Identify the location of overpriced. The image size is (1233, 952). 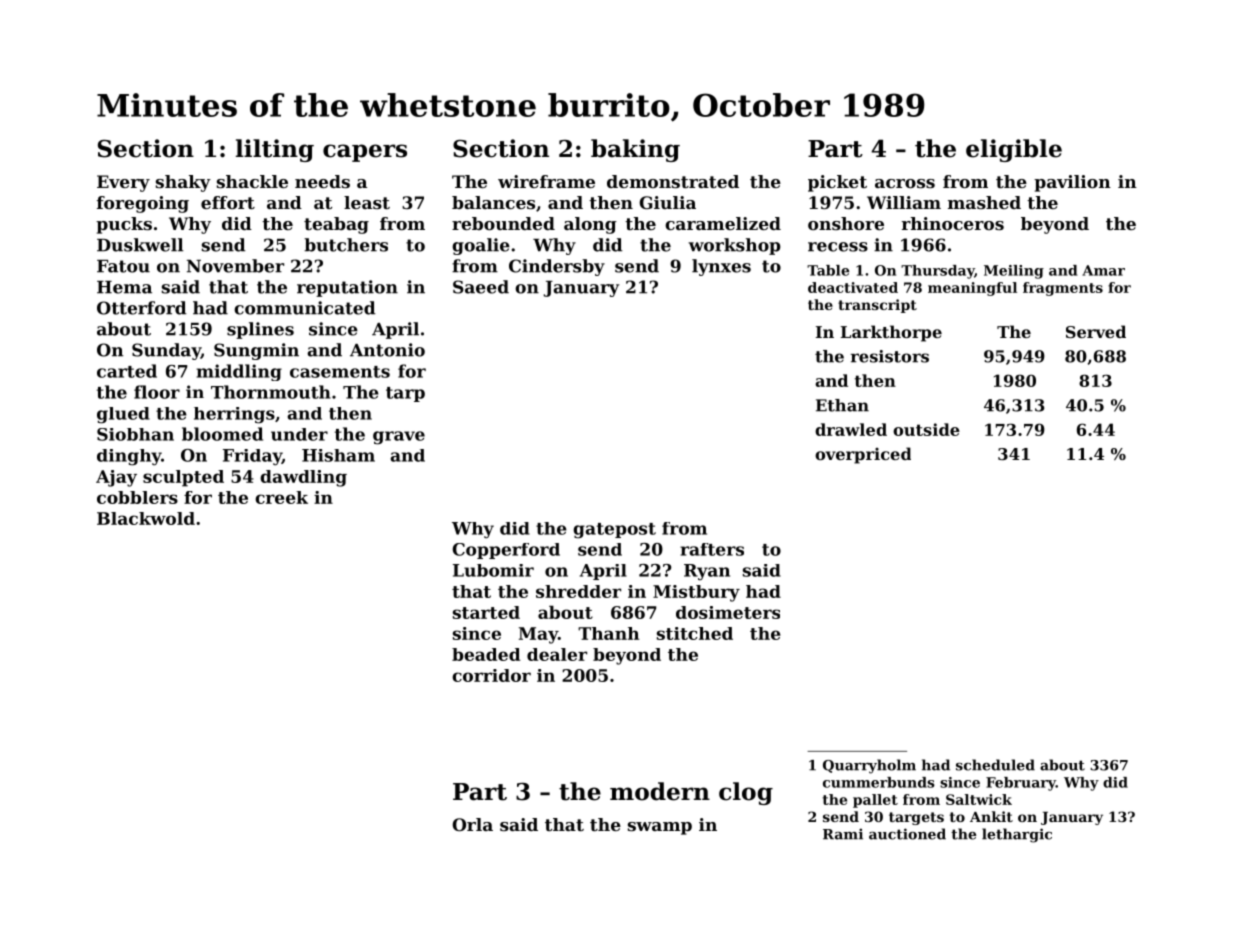
(863, 455).
